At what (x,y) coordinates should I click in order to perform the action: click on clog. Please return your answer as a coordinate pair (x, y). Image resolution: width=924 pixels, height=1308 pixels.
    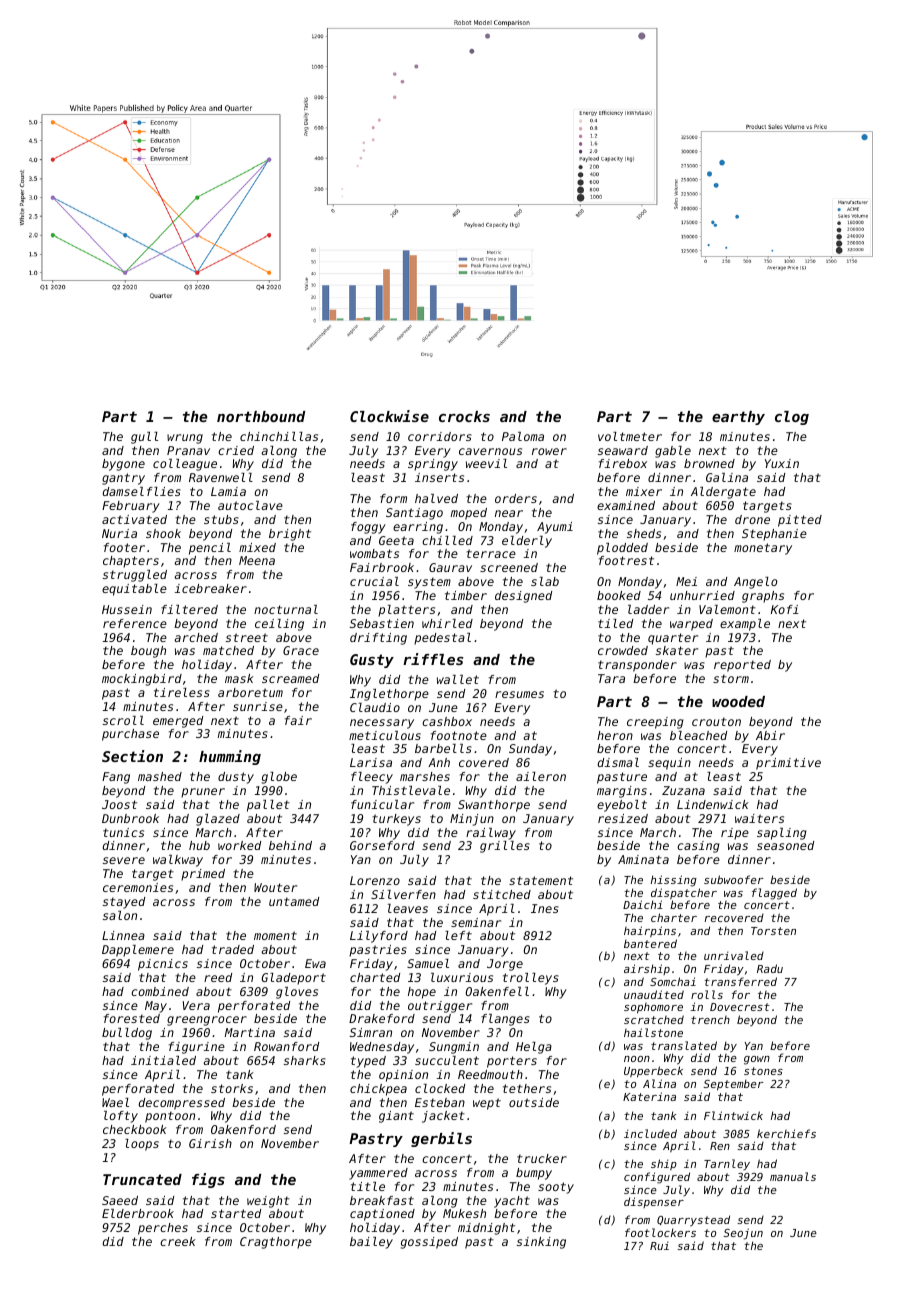
    Looking at the image, I should click on (792, 418).
